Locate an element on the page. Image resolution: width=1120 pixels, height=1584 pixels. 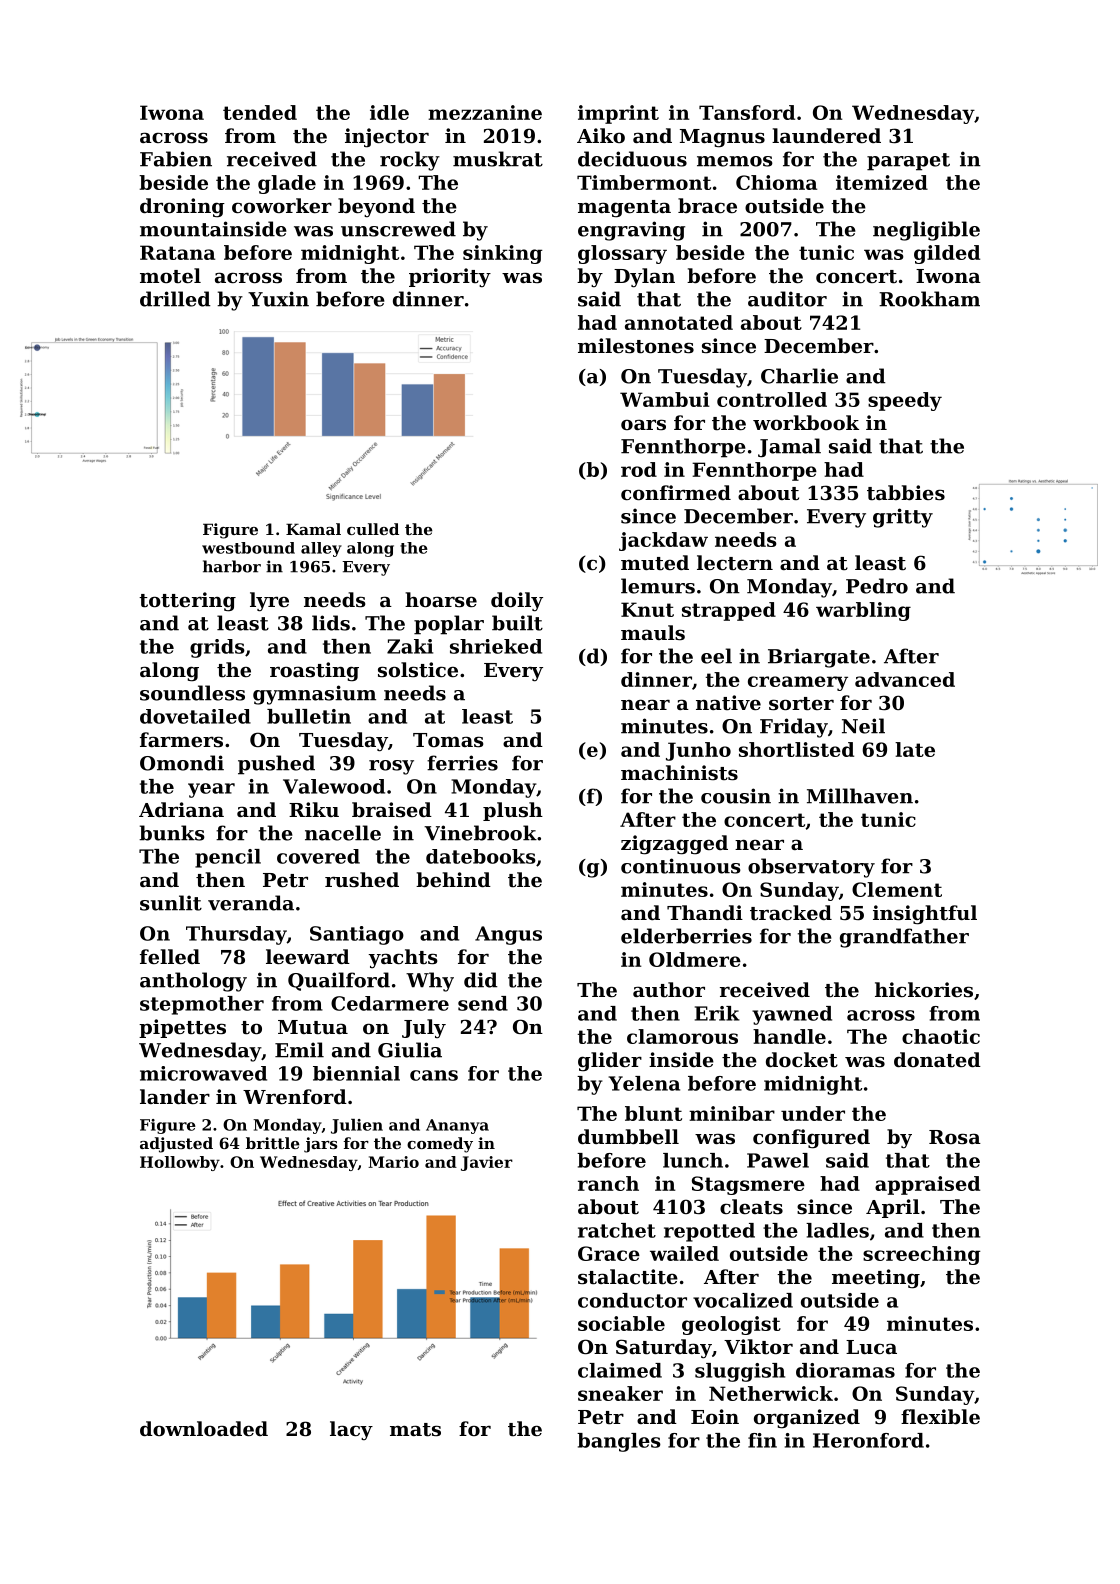
mats is located at coordinates (415, 1430).
